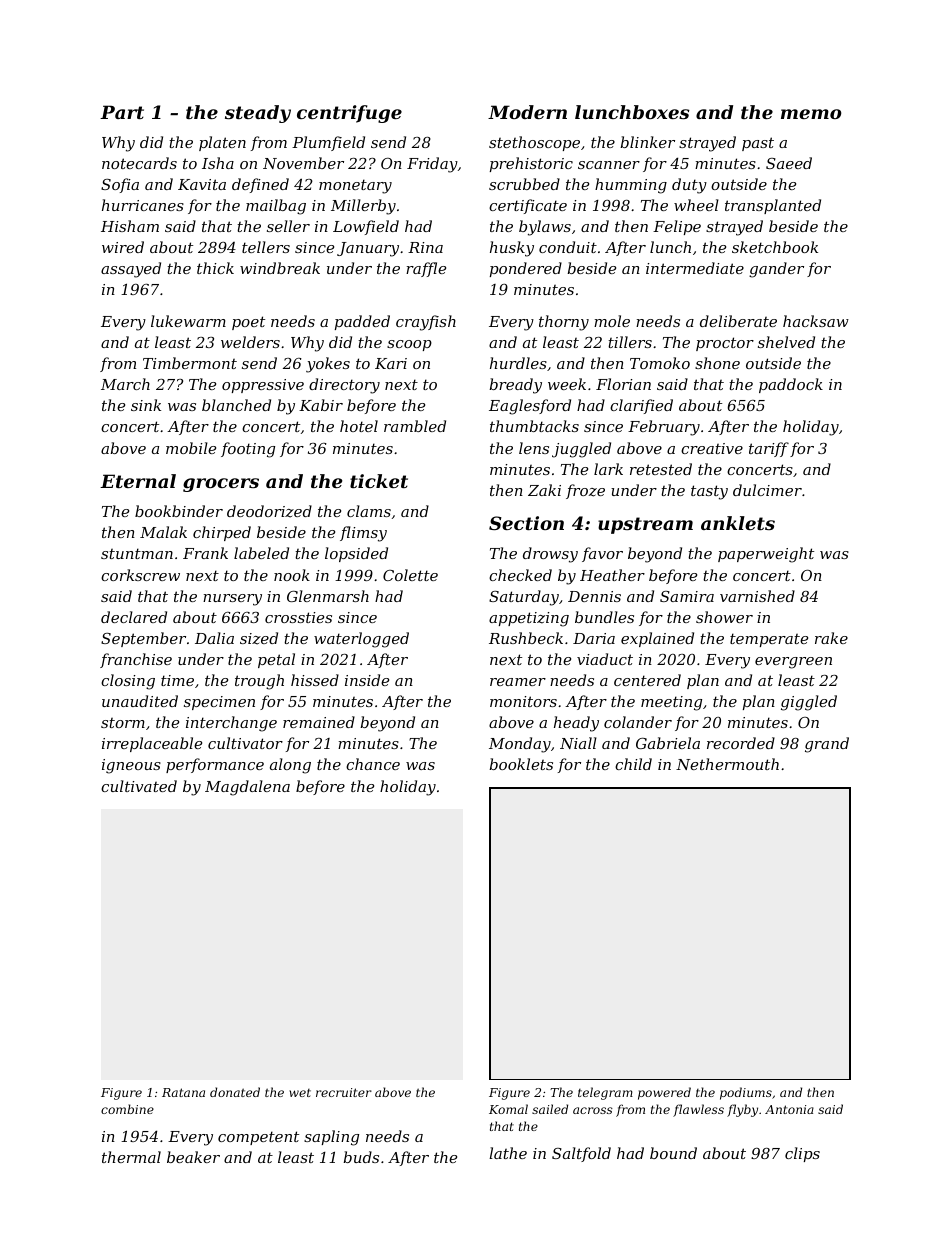  What do you see at coordinates (508, 1153) in the image?
I see `lathe` at bounding box center [508, 1153].
